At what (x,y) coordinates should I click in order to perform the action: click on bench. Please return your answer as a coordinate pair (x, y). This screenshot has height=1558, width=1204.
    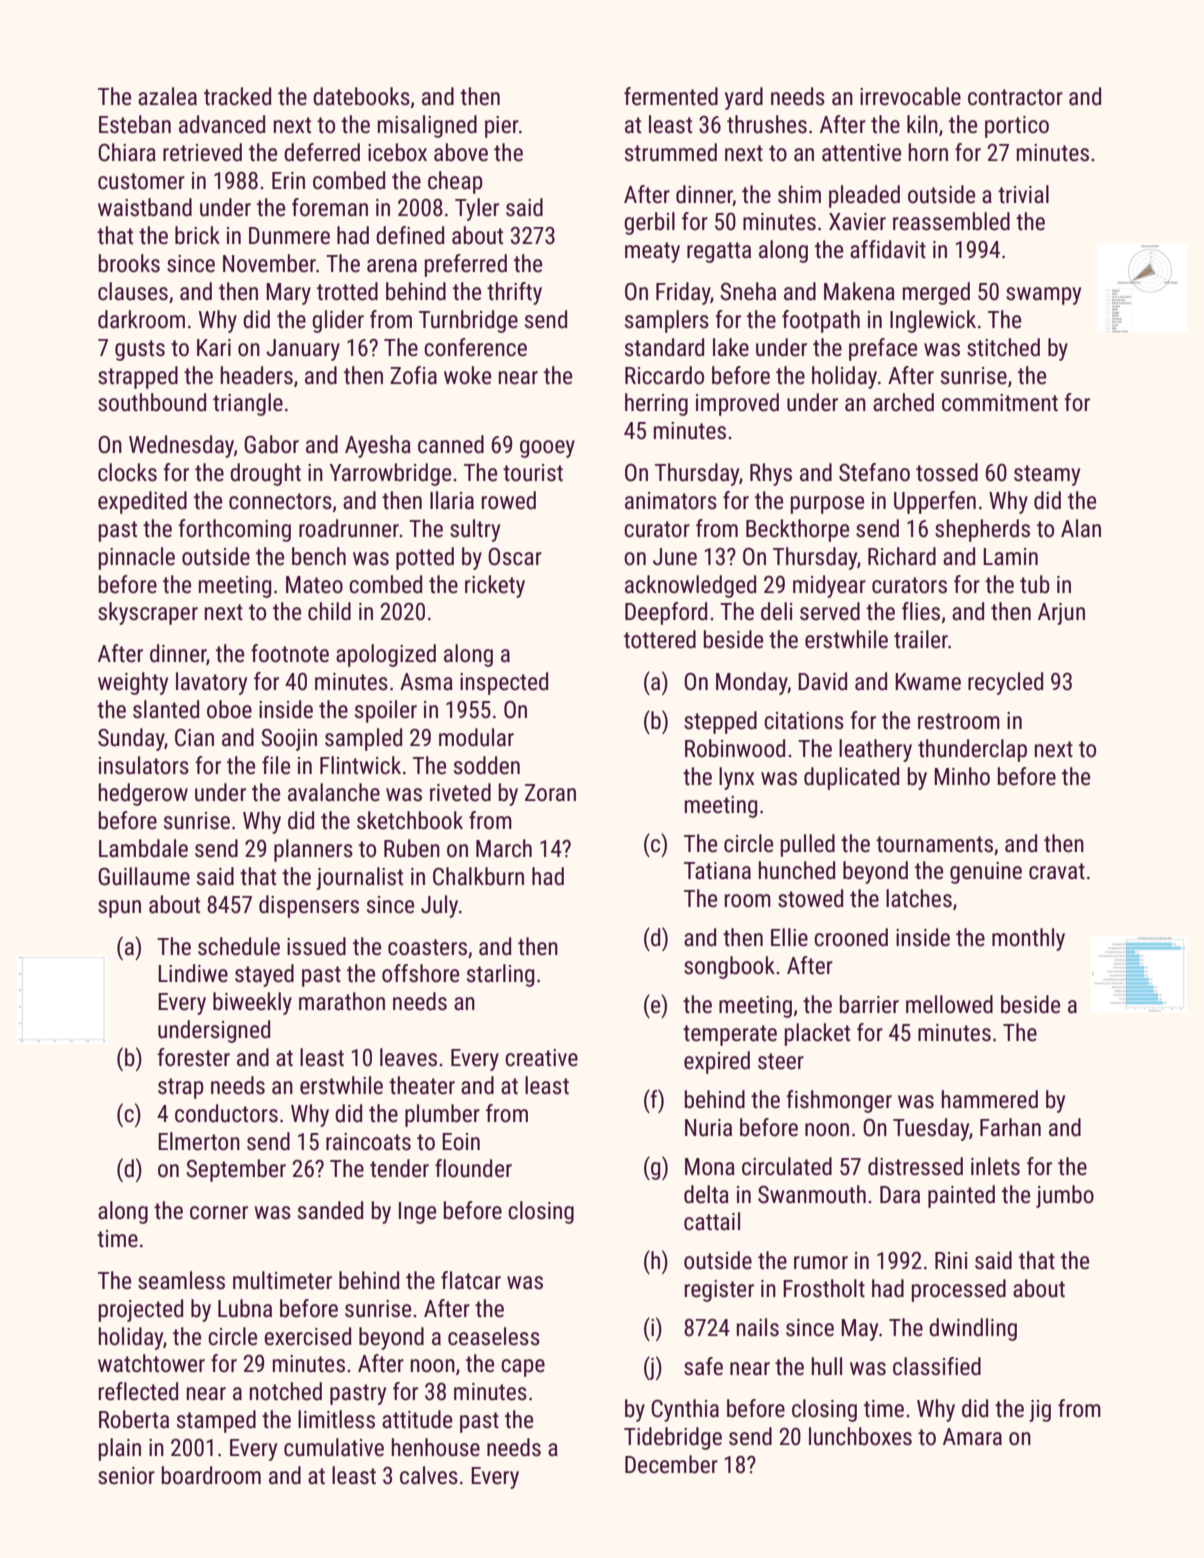
    Looking at the image, I should click on (319, 556).
